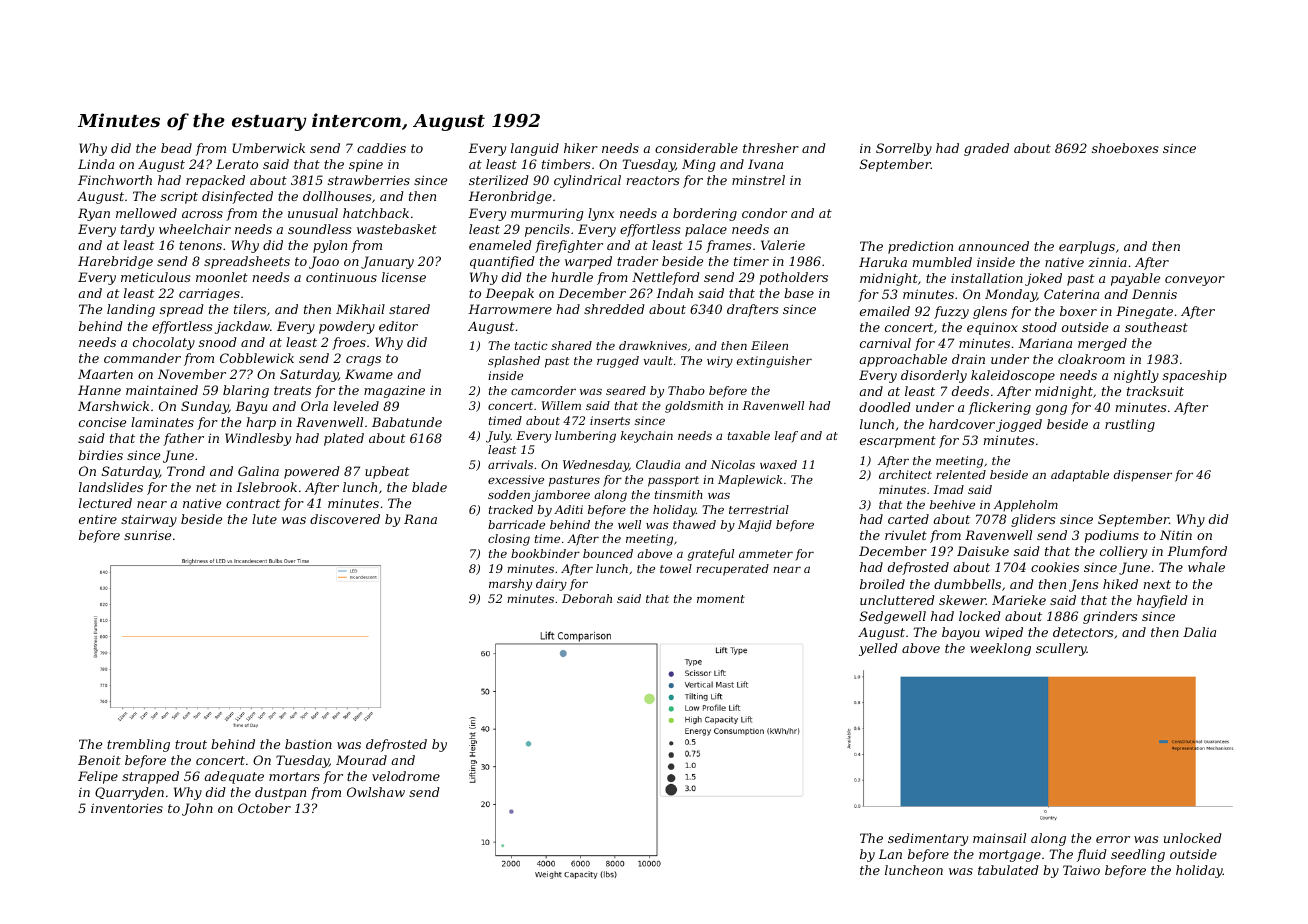 The image size is (1308, 924). Describe the element at coordinates (658, 464) in the screenshot. I see `Claudia` at that location.
